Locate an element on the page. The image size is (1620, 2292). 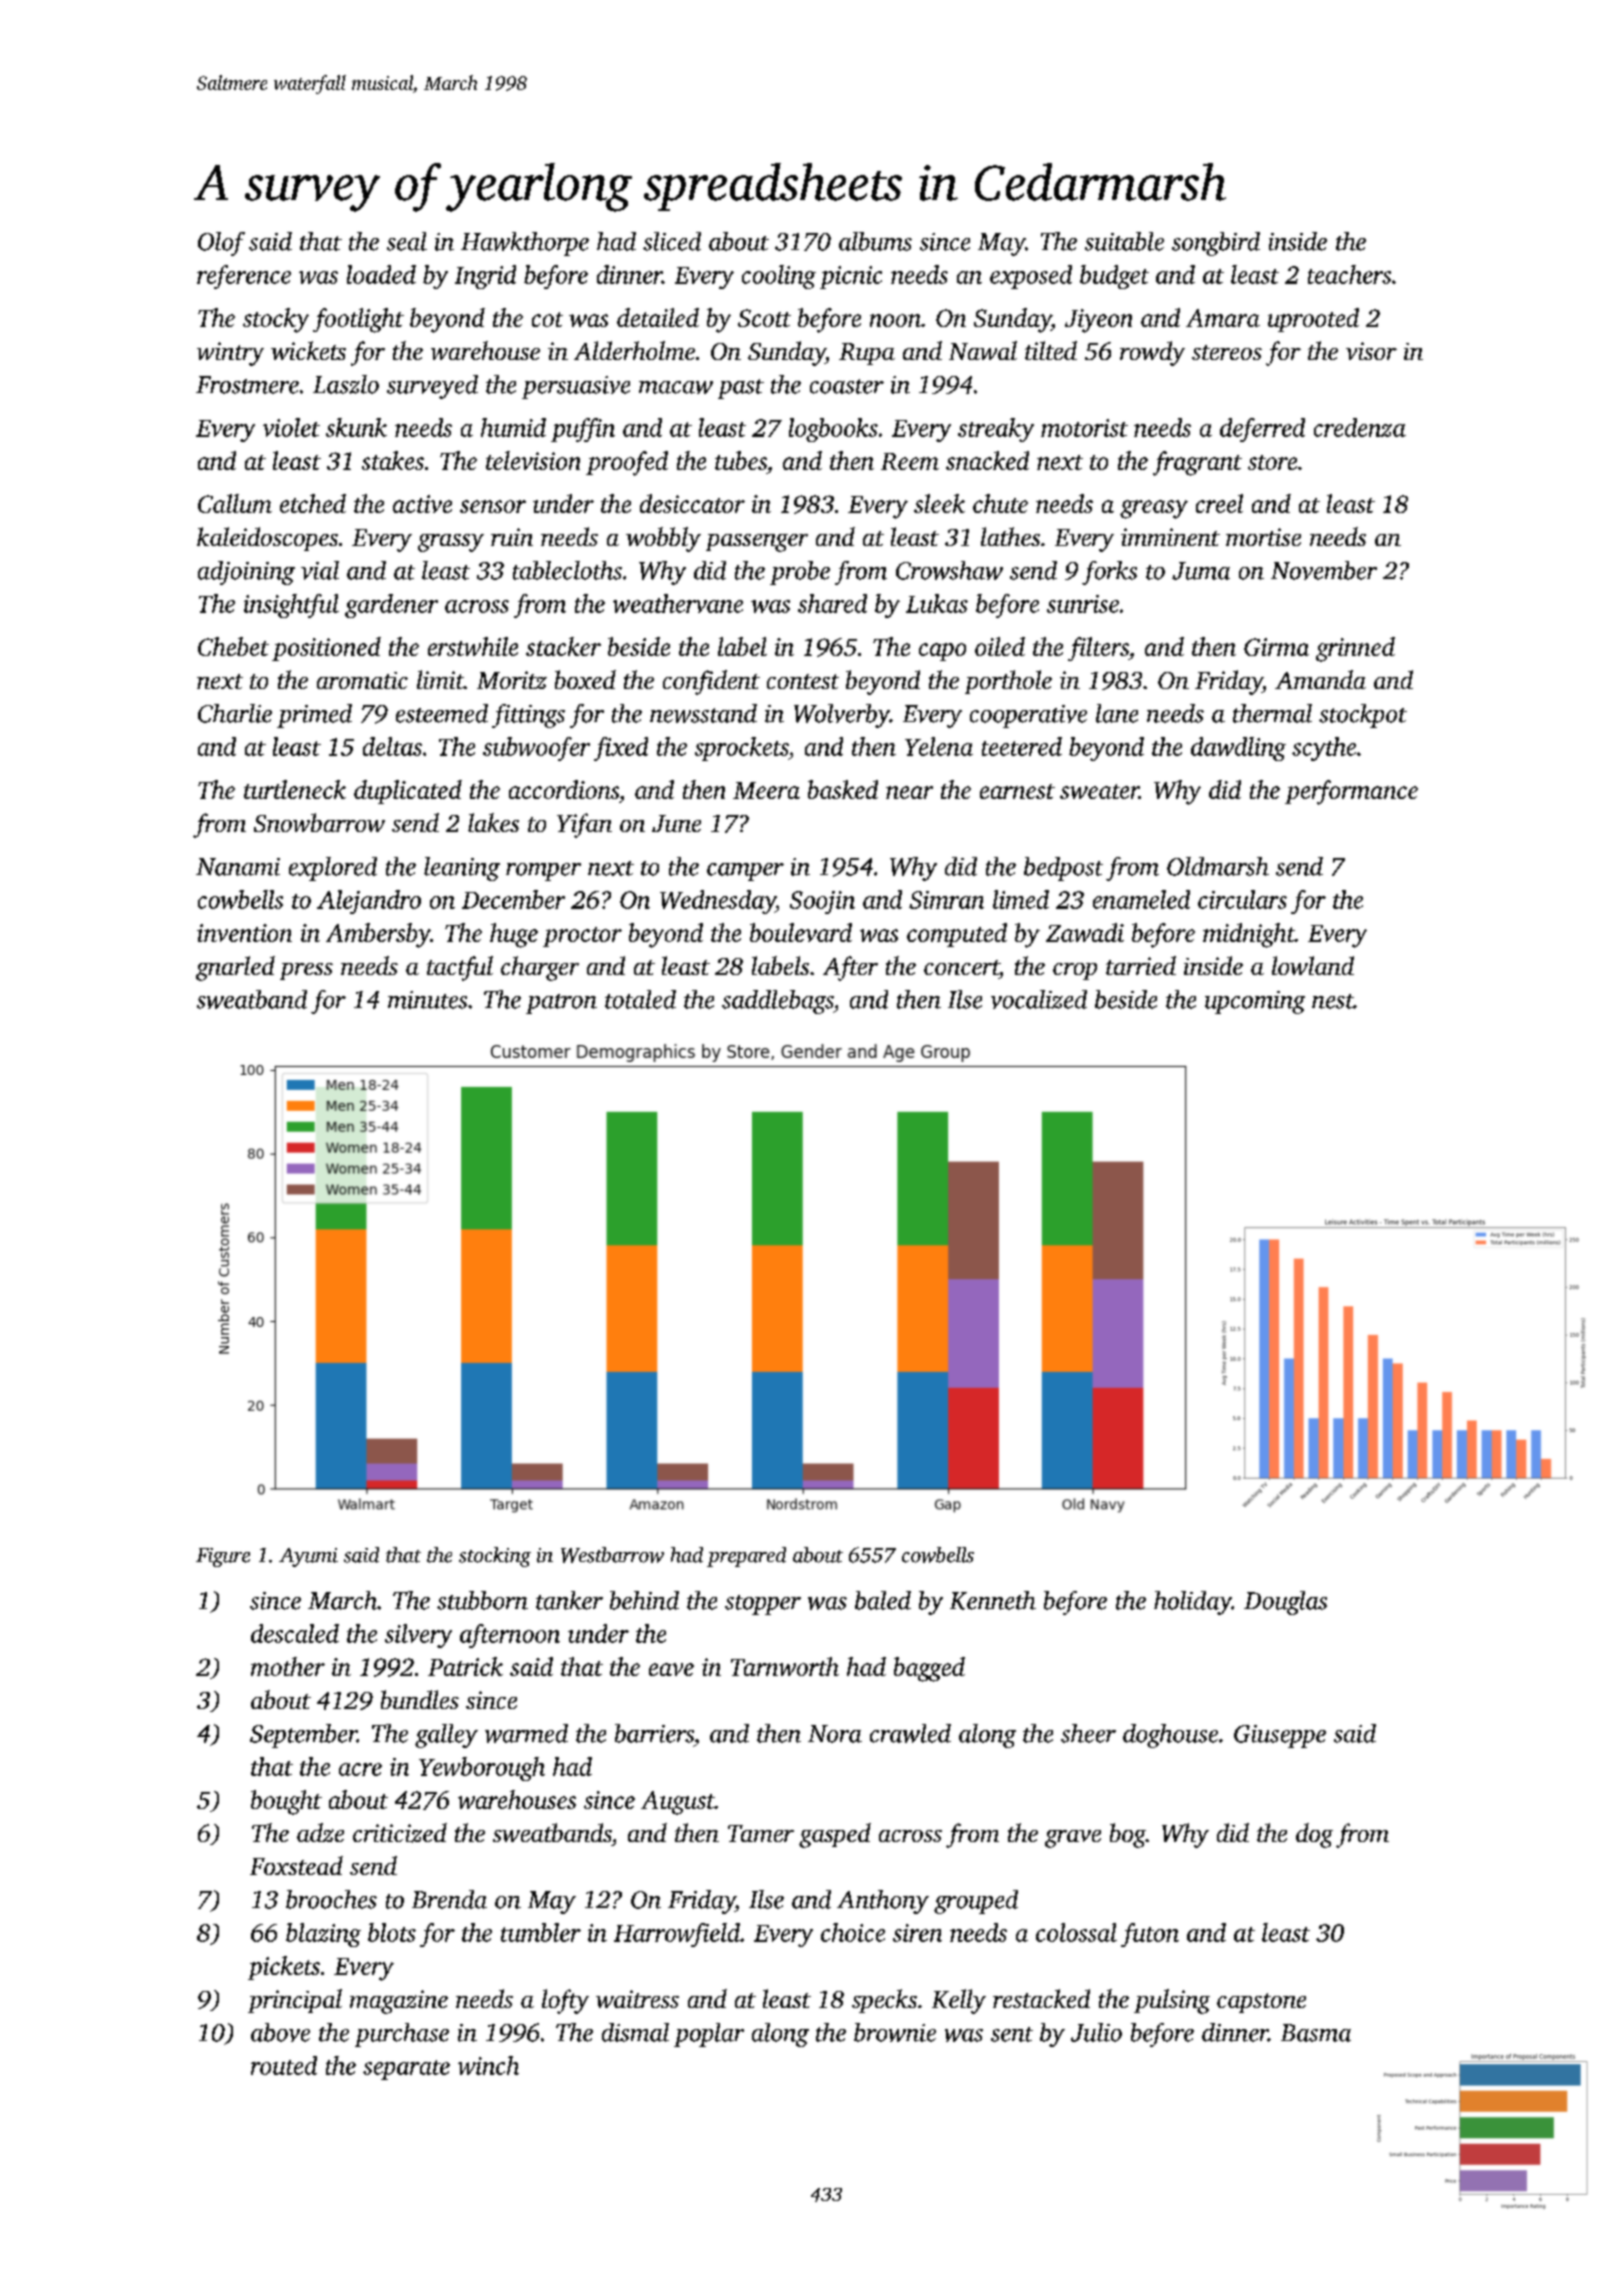
exposed is located at coordinates (1031, 277).
